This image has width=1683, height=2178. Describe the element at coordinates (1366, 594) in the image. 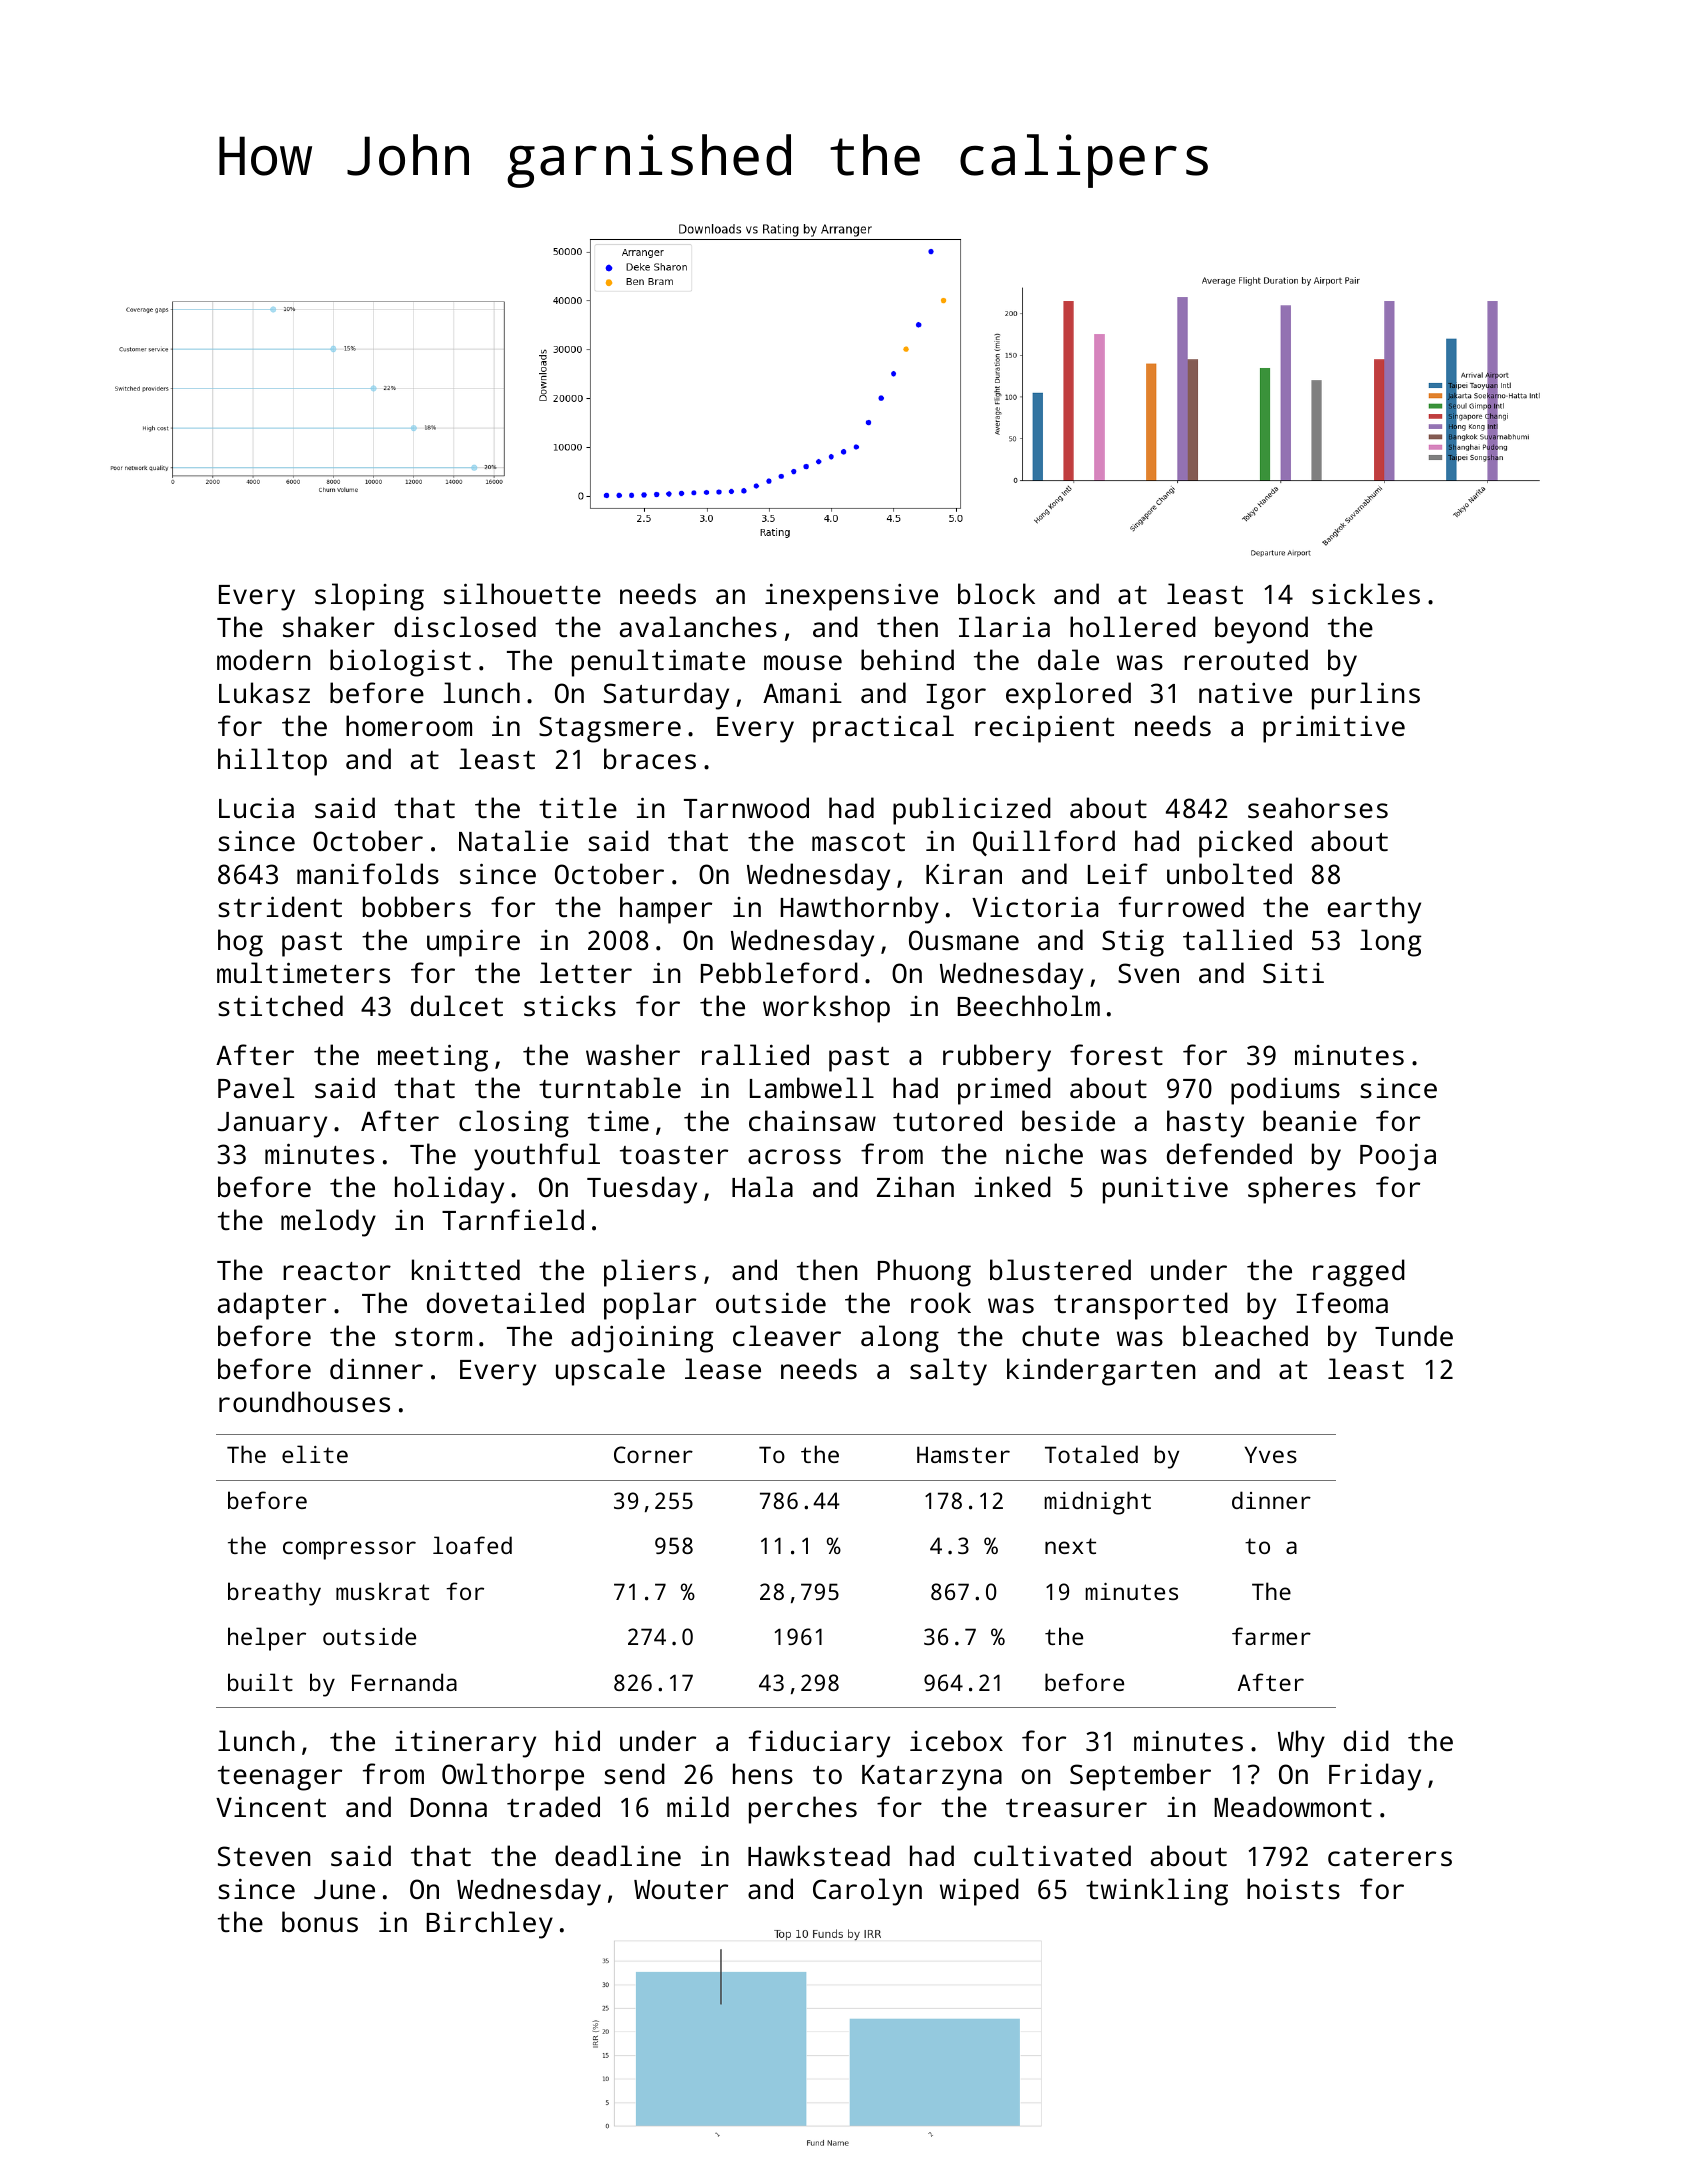

I see `sickles` at that location.
